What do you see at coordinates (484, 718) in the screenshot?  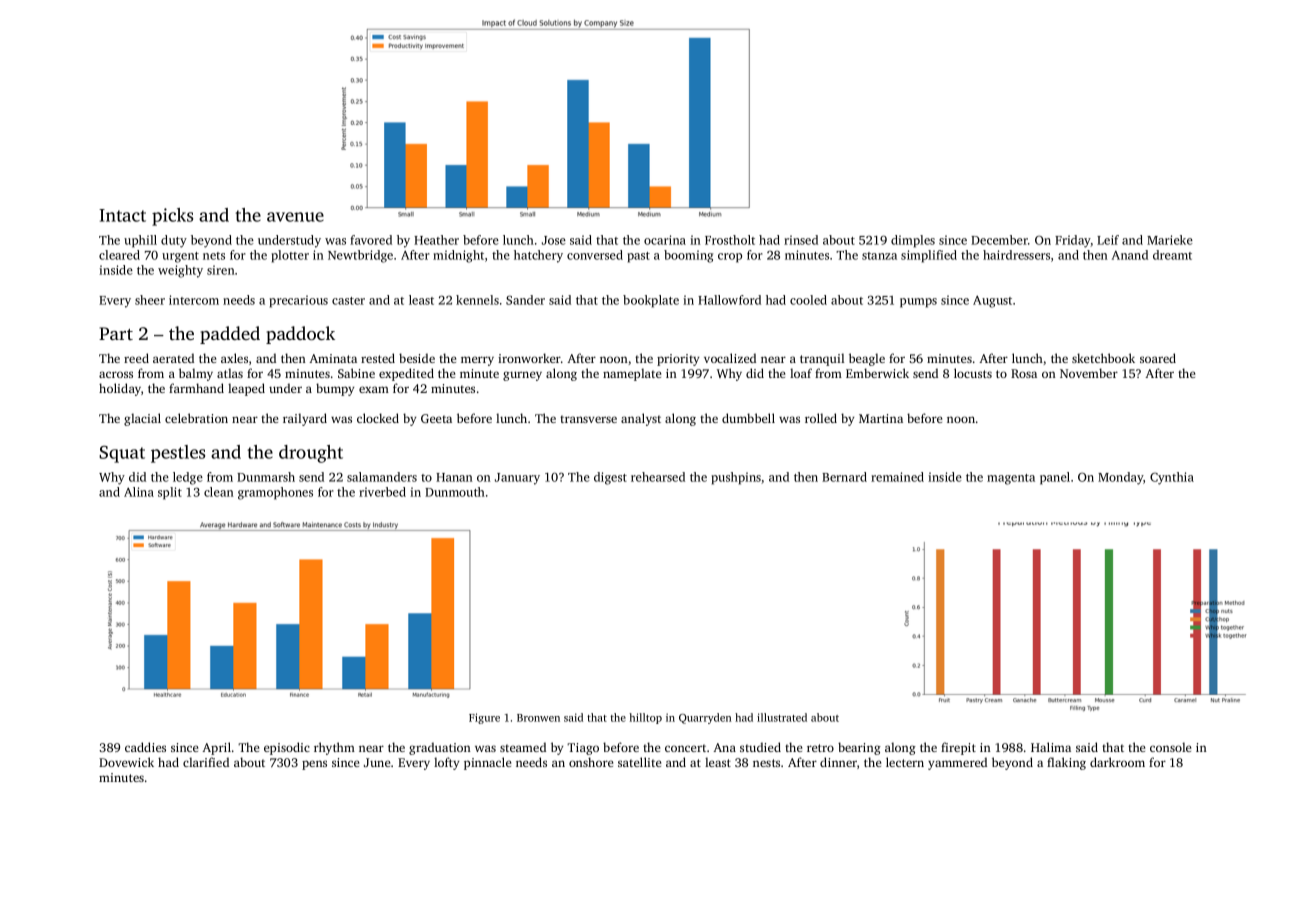 I see `Figure` at bounding box center [484, 718].
